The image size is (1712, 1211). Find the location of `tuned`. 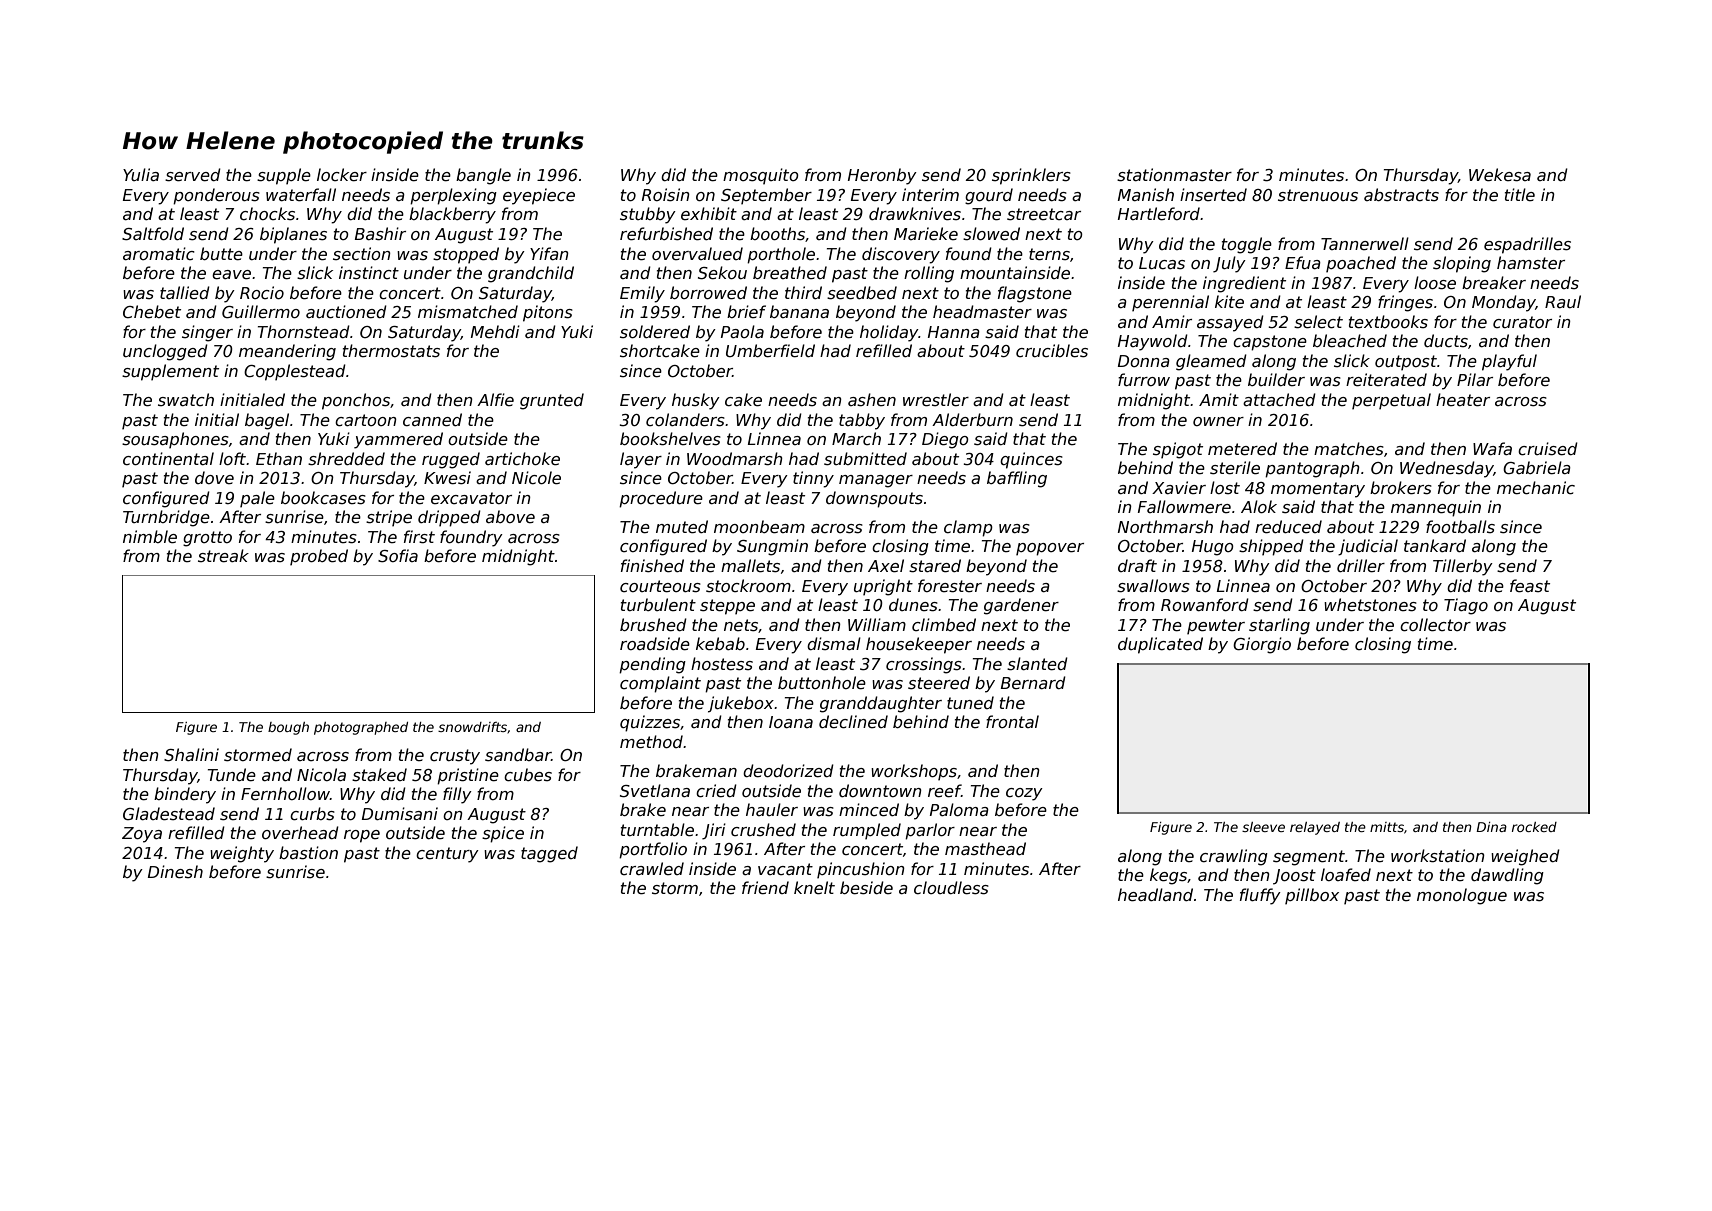

tuned is located at coordinates (970, 702).
